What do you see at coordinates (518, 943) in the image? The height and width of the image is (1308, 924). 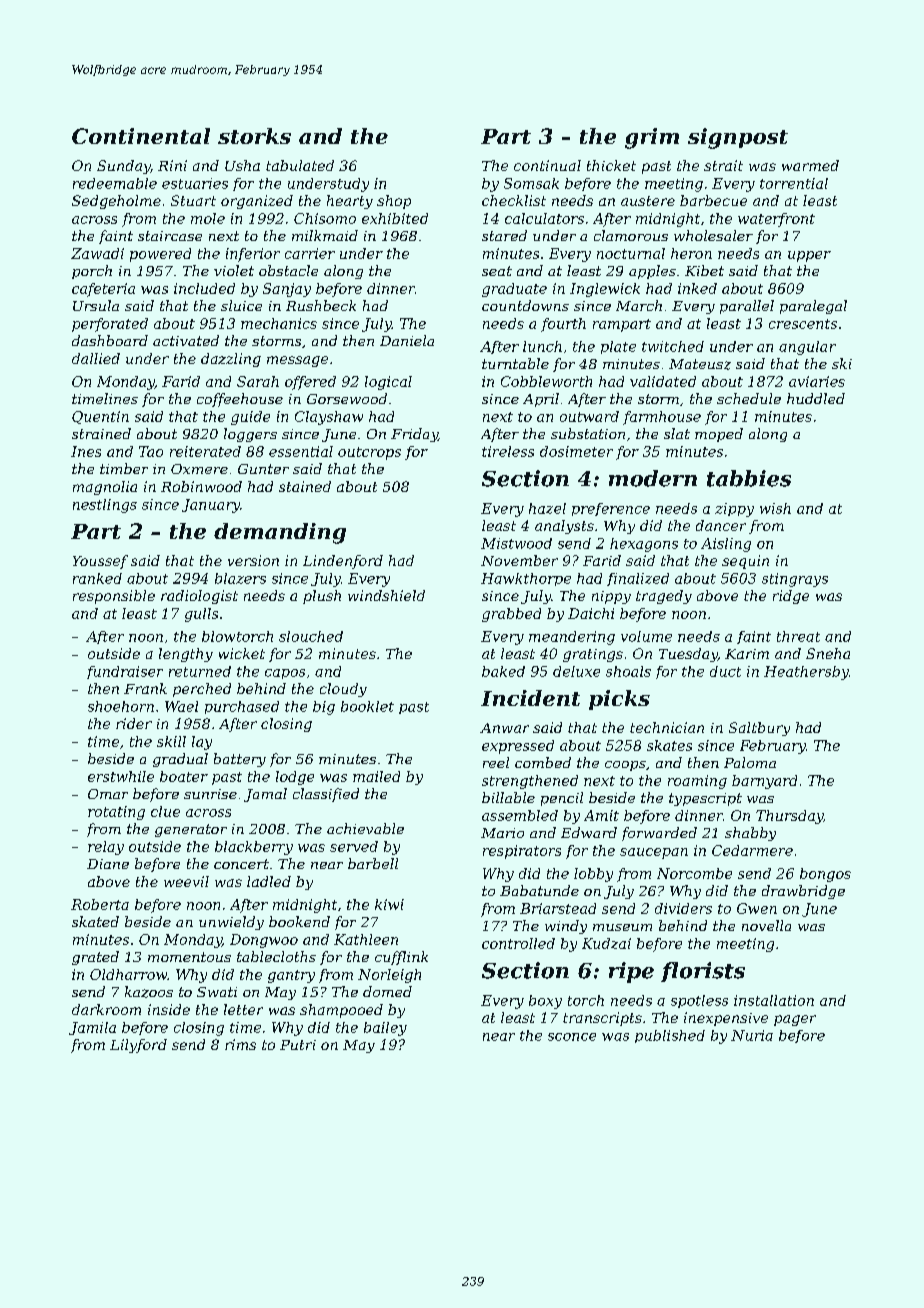 I see `controlled` at bounding box center [518, 943].
